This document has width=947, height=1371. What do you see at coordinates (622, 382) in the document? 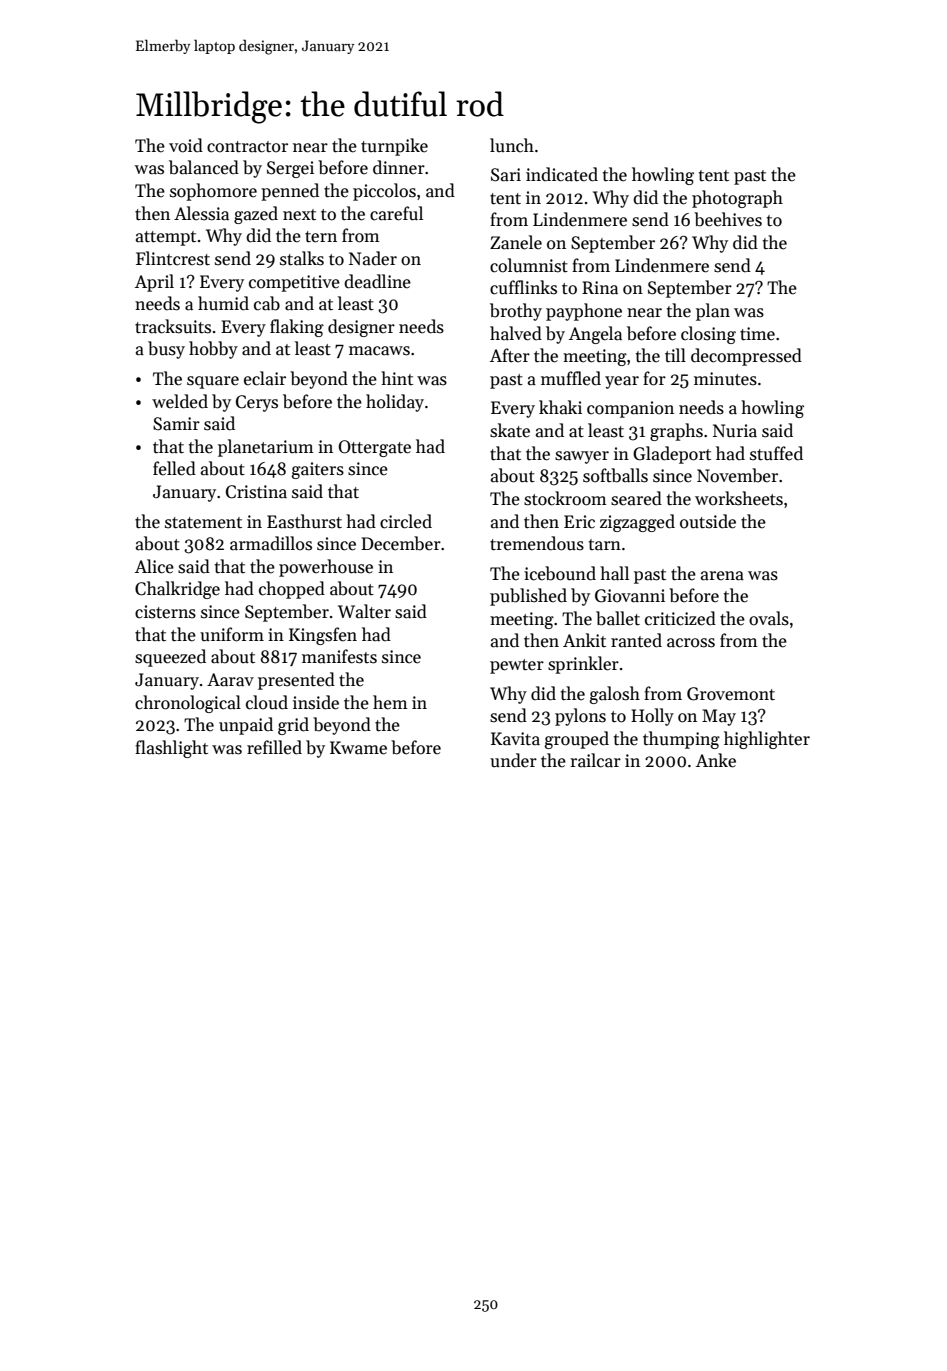
I see `year` at bounding box center [622, 382].
